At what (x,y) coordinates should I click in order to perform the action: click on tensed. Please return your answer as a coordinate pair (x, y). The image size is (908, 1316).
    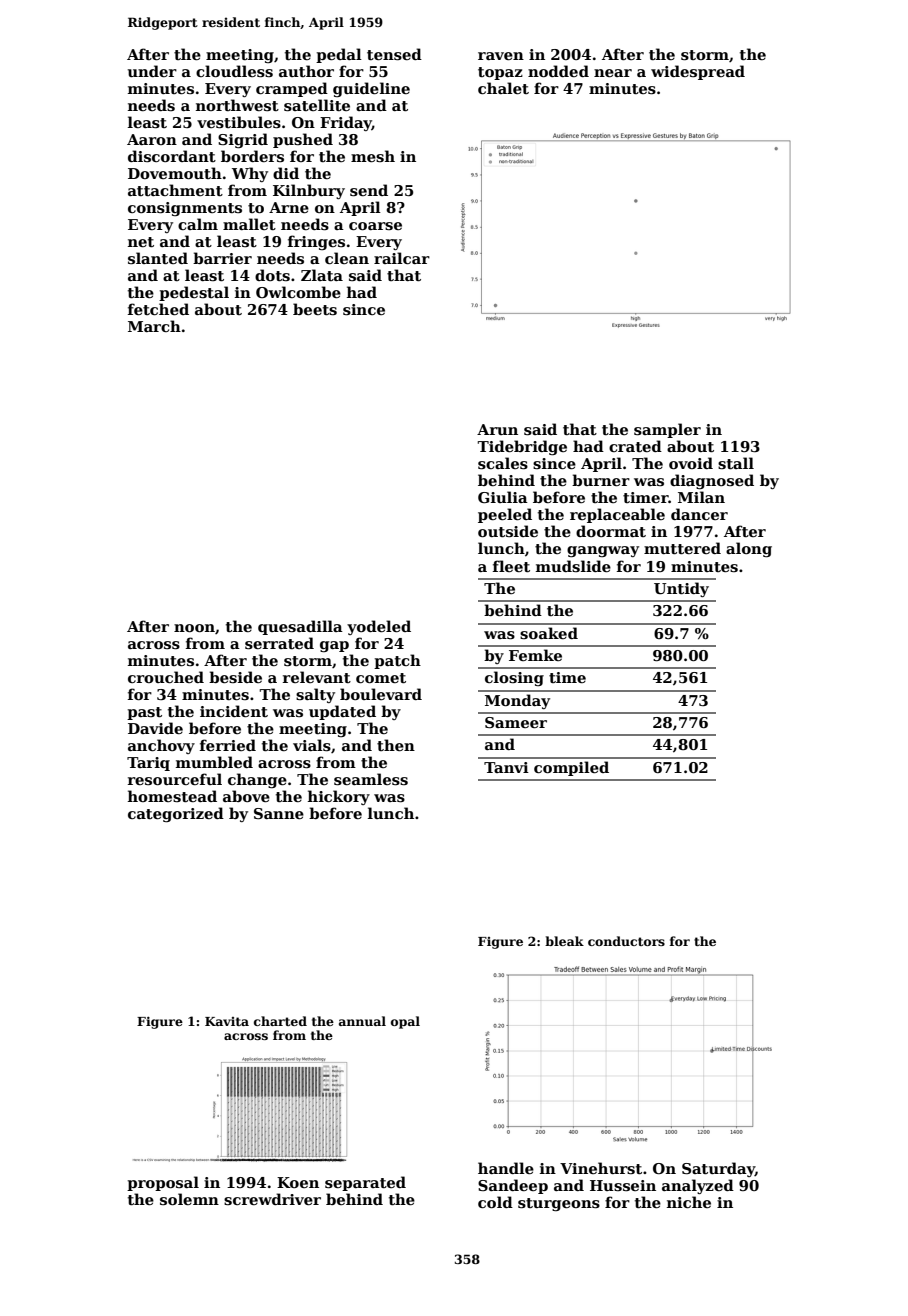
    Looking at the image, I should click on (394, 54).
